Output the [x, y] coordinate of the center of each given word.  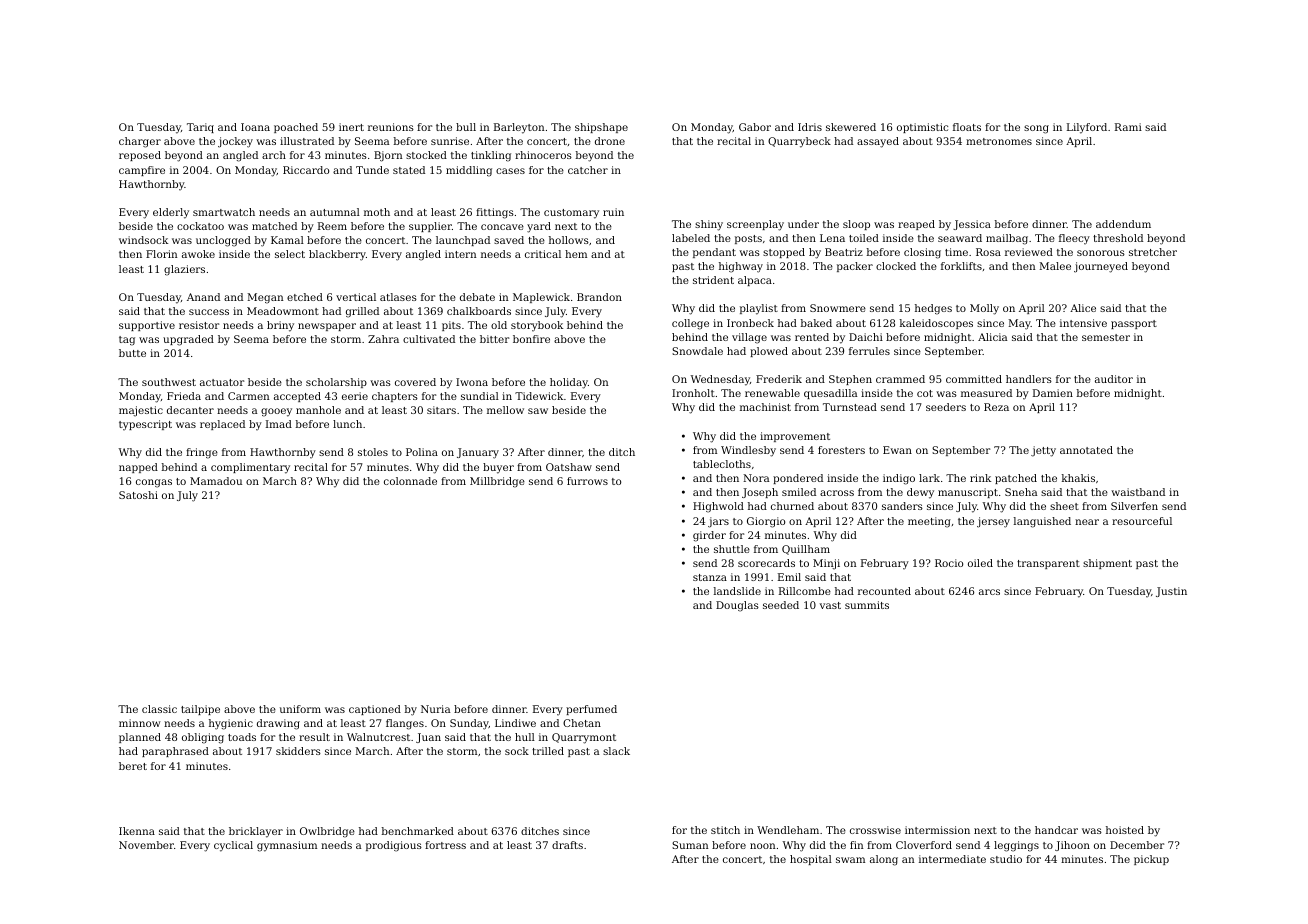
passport [1134, 324]
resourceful [1142, 521]
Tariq [200, 128]
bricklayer [256, 832]
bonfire [531, 339]
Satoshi [138, 495]
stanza [710, 577]
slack [616, 751]
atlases [398, 297]
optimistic [922, 128]
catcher [588, 170]
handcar [1056, 830]
